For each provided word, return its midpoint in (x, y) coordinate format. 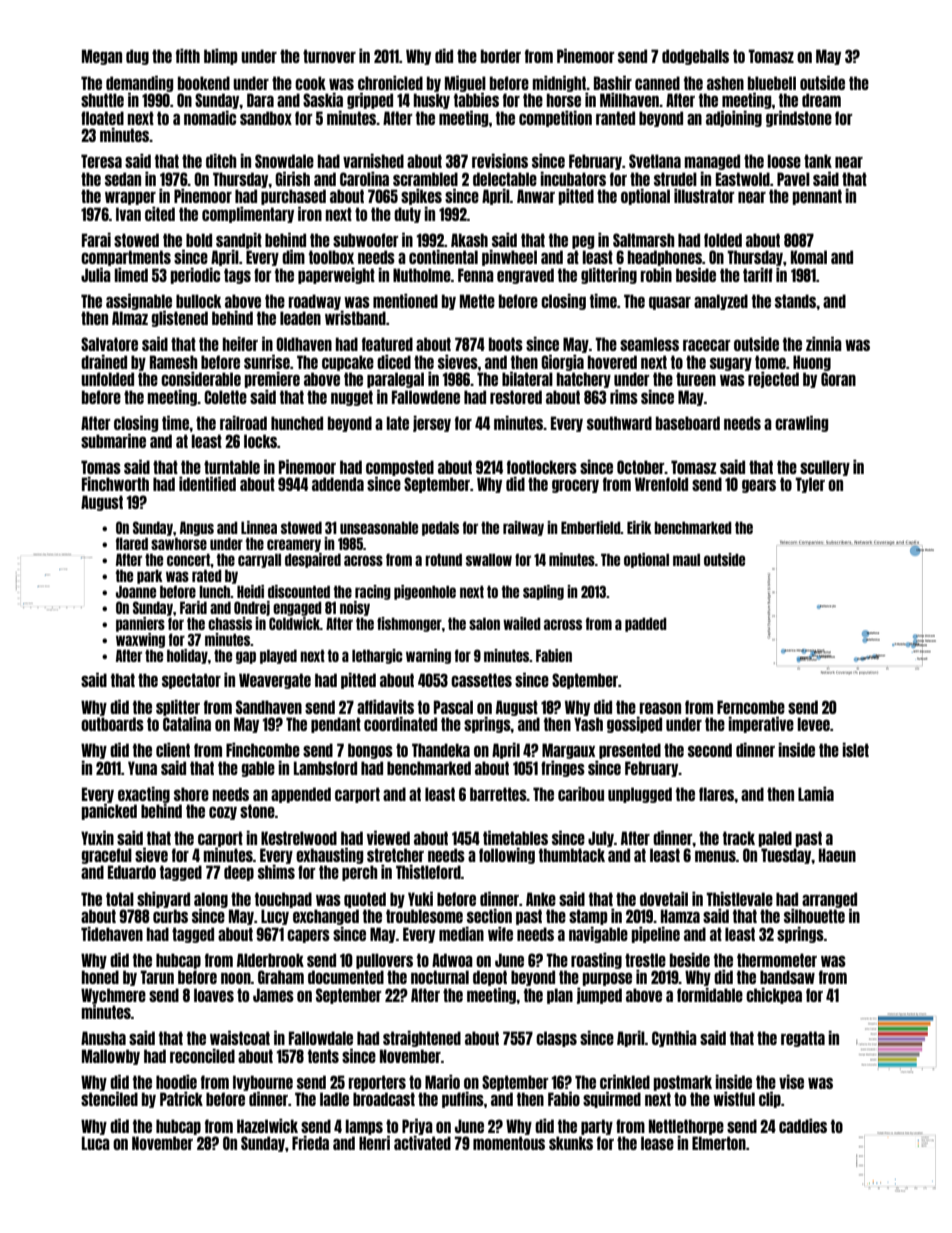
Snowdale (284, 161)
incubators (573, 178)
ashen (725, 83)
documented (346, 977)
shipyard (163, 899)
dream (821, 100)
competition (555, 118)
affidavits (385, 706)
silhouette (814, 915)
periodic (195, 275)
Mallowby (111, 1057)
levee (814, 724)
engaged (297, 609)
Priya (417, 1126)
